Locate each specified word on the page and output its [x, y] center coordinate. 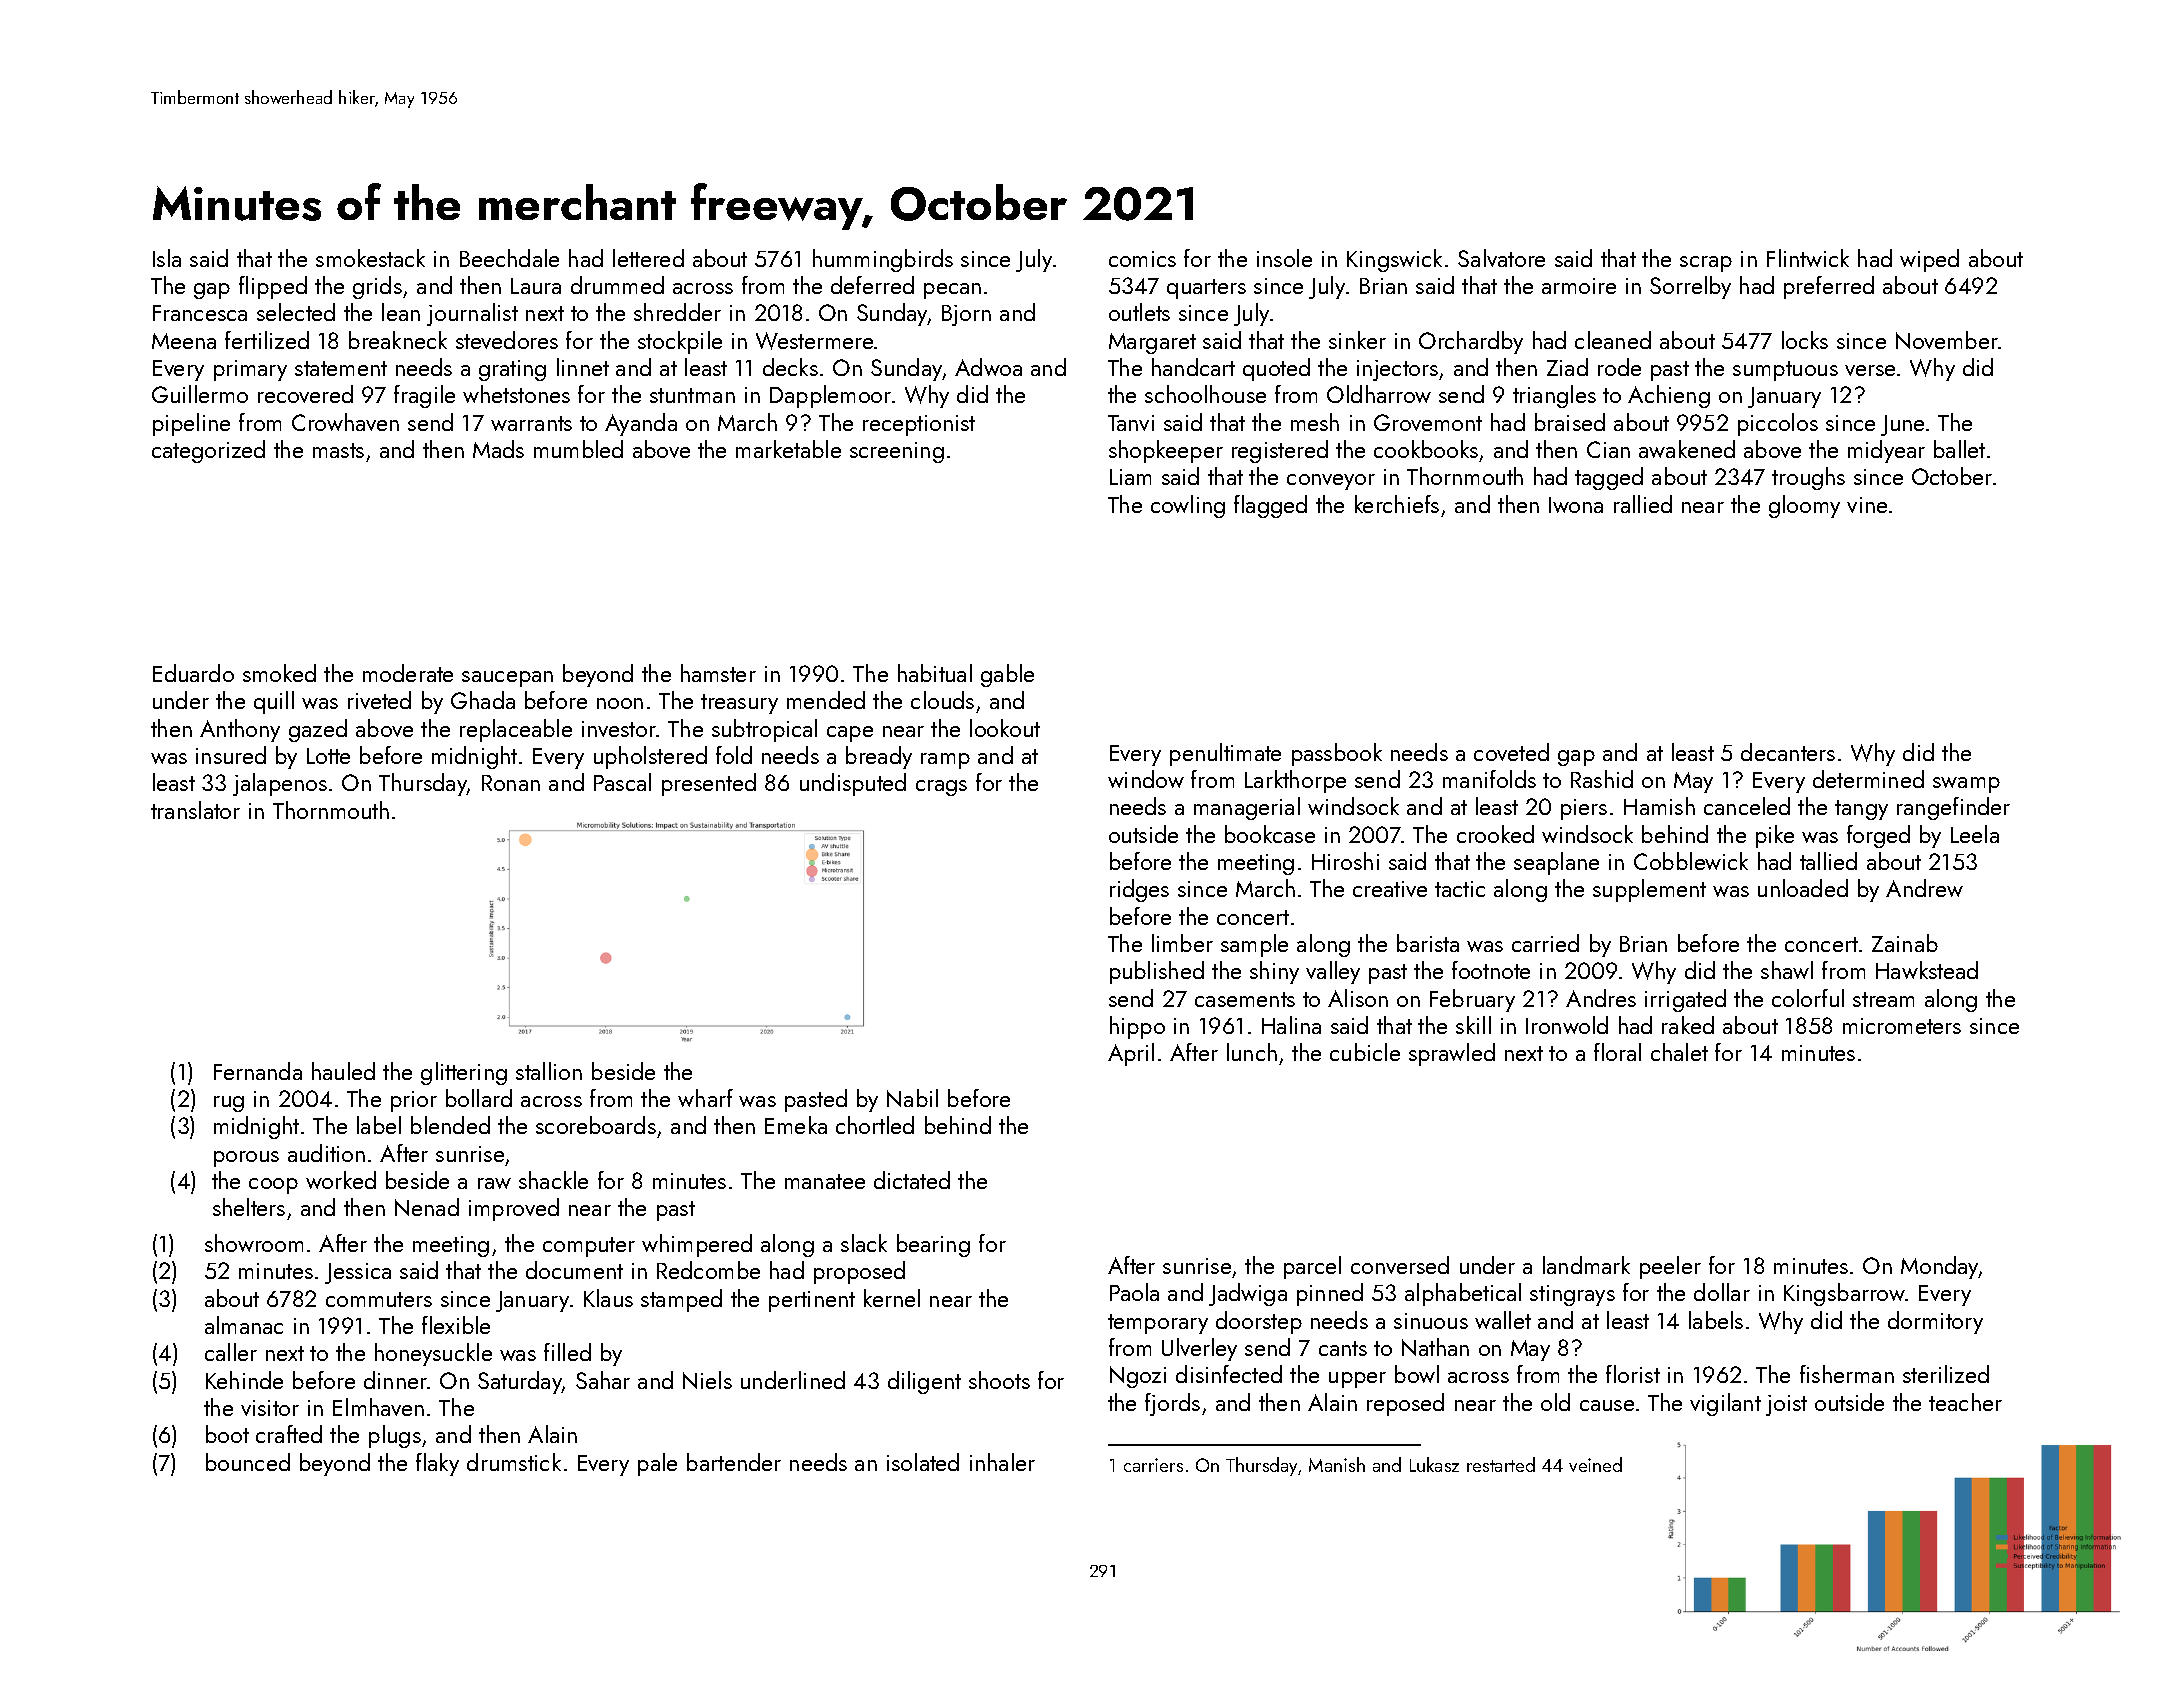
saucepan [507, 679]
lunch [1252, 1052]
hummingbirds [883, 260]
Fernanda [258, 1071]
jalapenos [280, 784]
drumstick [514, 1462]
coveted [1511, 752]
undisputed [853, 784]
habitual [935, 673]
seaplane [1556, 863]
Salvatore [1501, 258]
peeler [1670, 1267]
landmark [1586, 1265]
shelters [249, 1207]
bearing [933, 1245]
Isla [167, 258]
